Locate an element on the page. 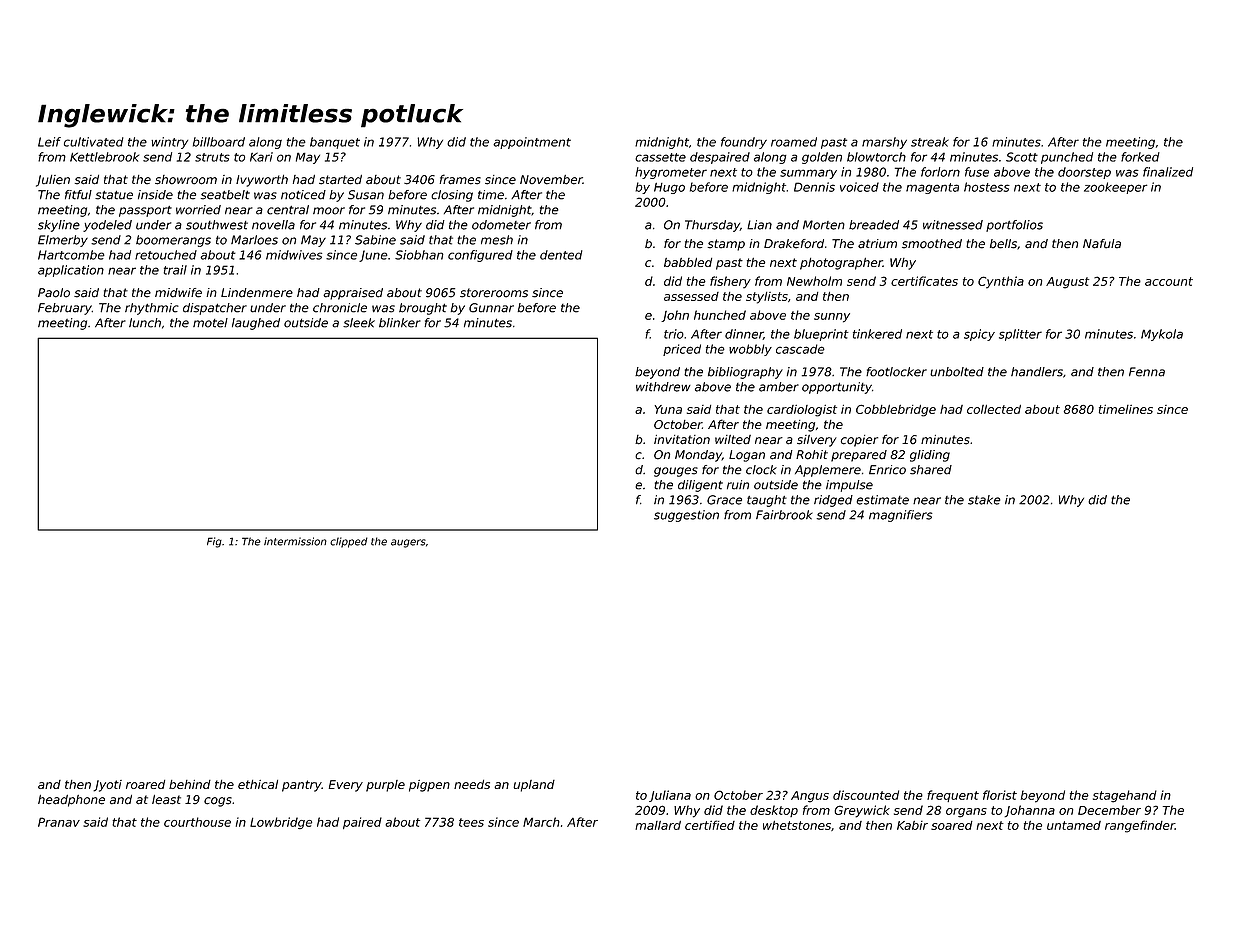  Pranav is located at coordinates (59, 822).
